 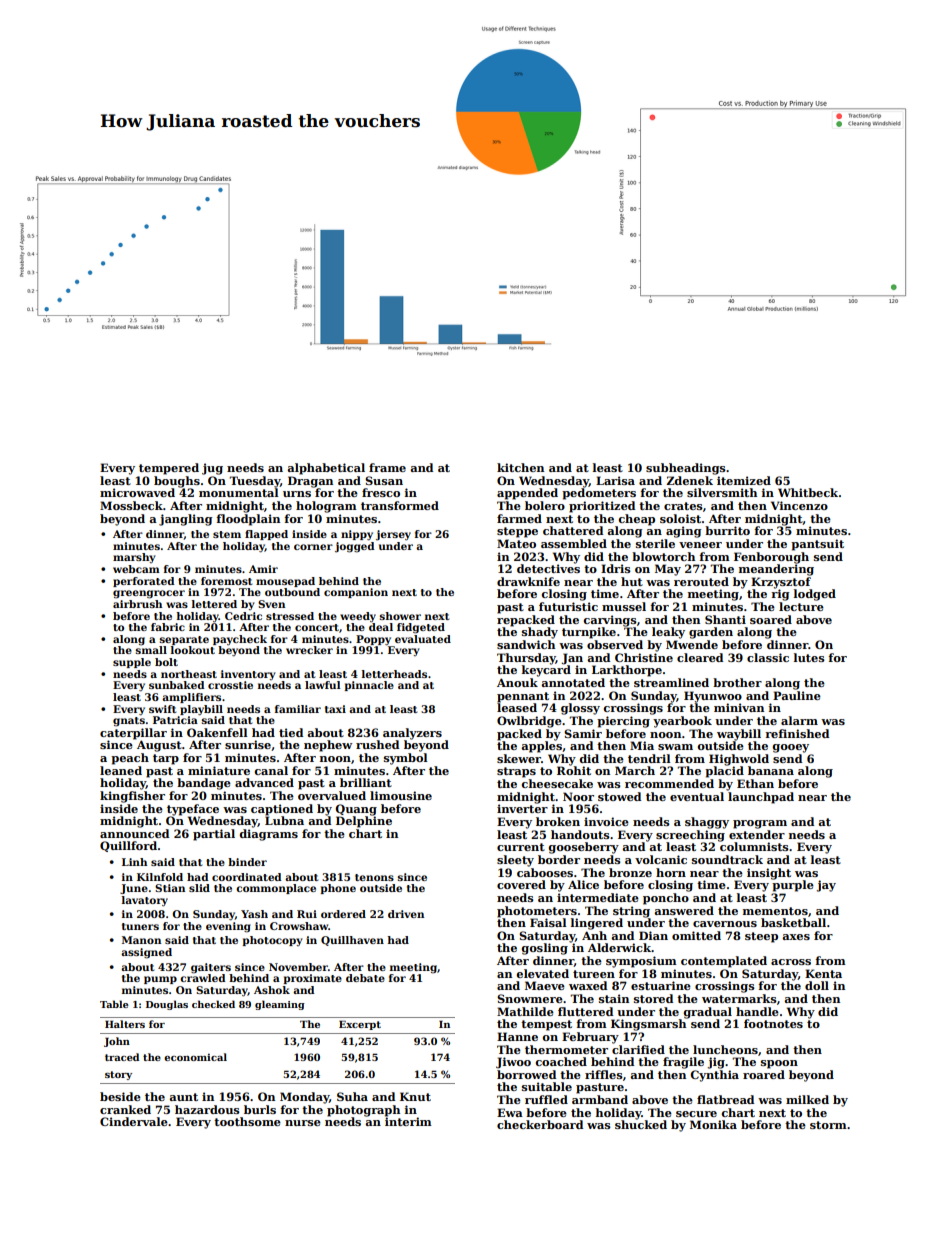 What do you see at coordinates (352, 941) in the screenshot?
I see `Quillhaven` at bounding box center [352, 941].
